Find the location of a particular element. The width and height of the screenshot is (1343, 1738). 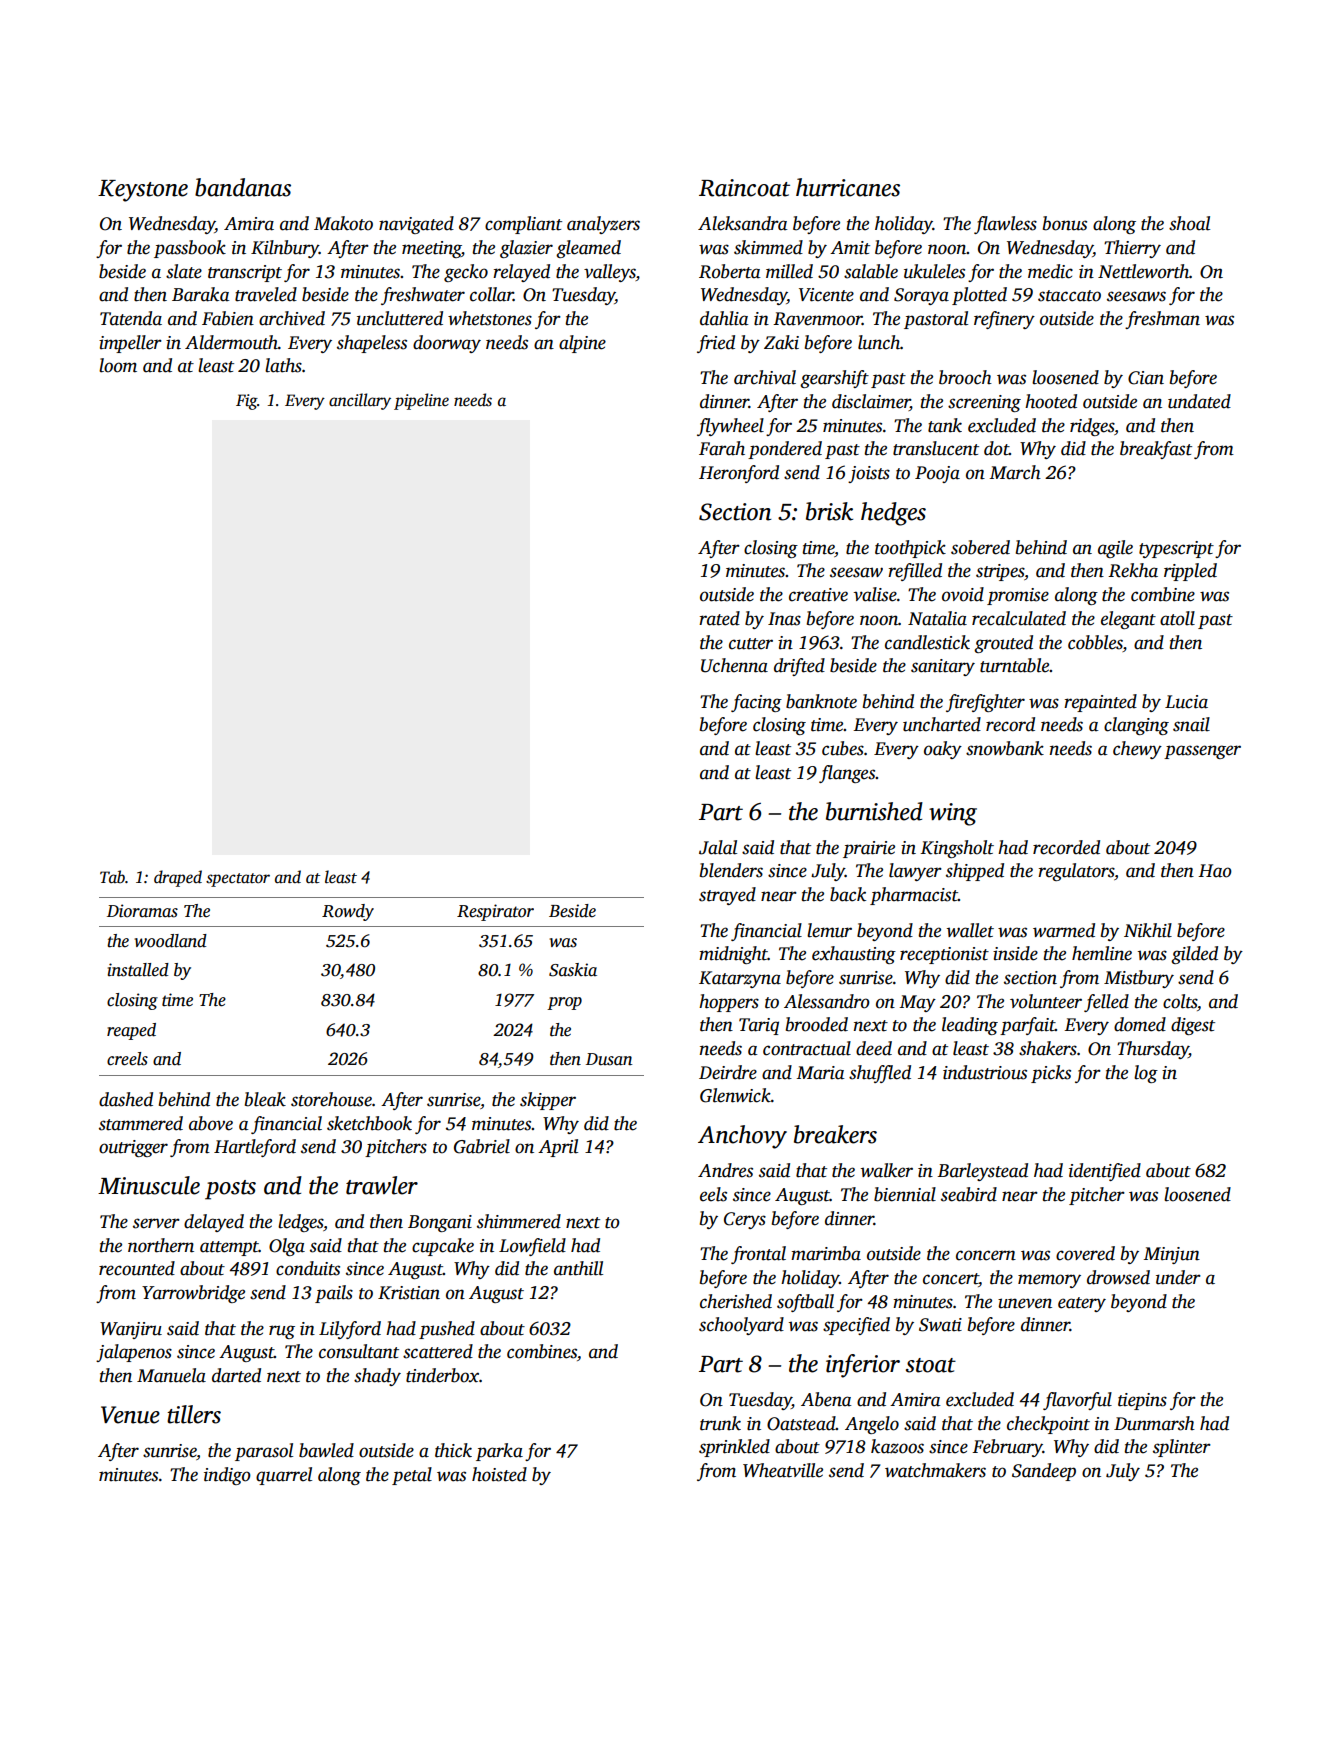

hoppers is located at coordinates (729, 1003).
